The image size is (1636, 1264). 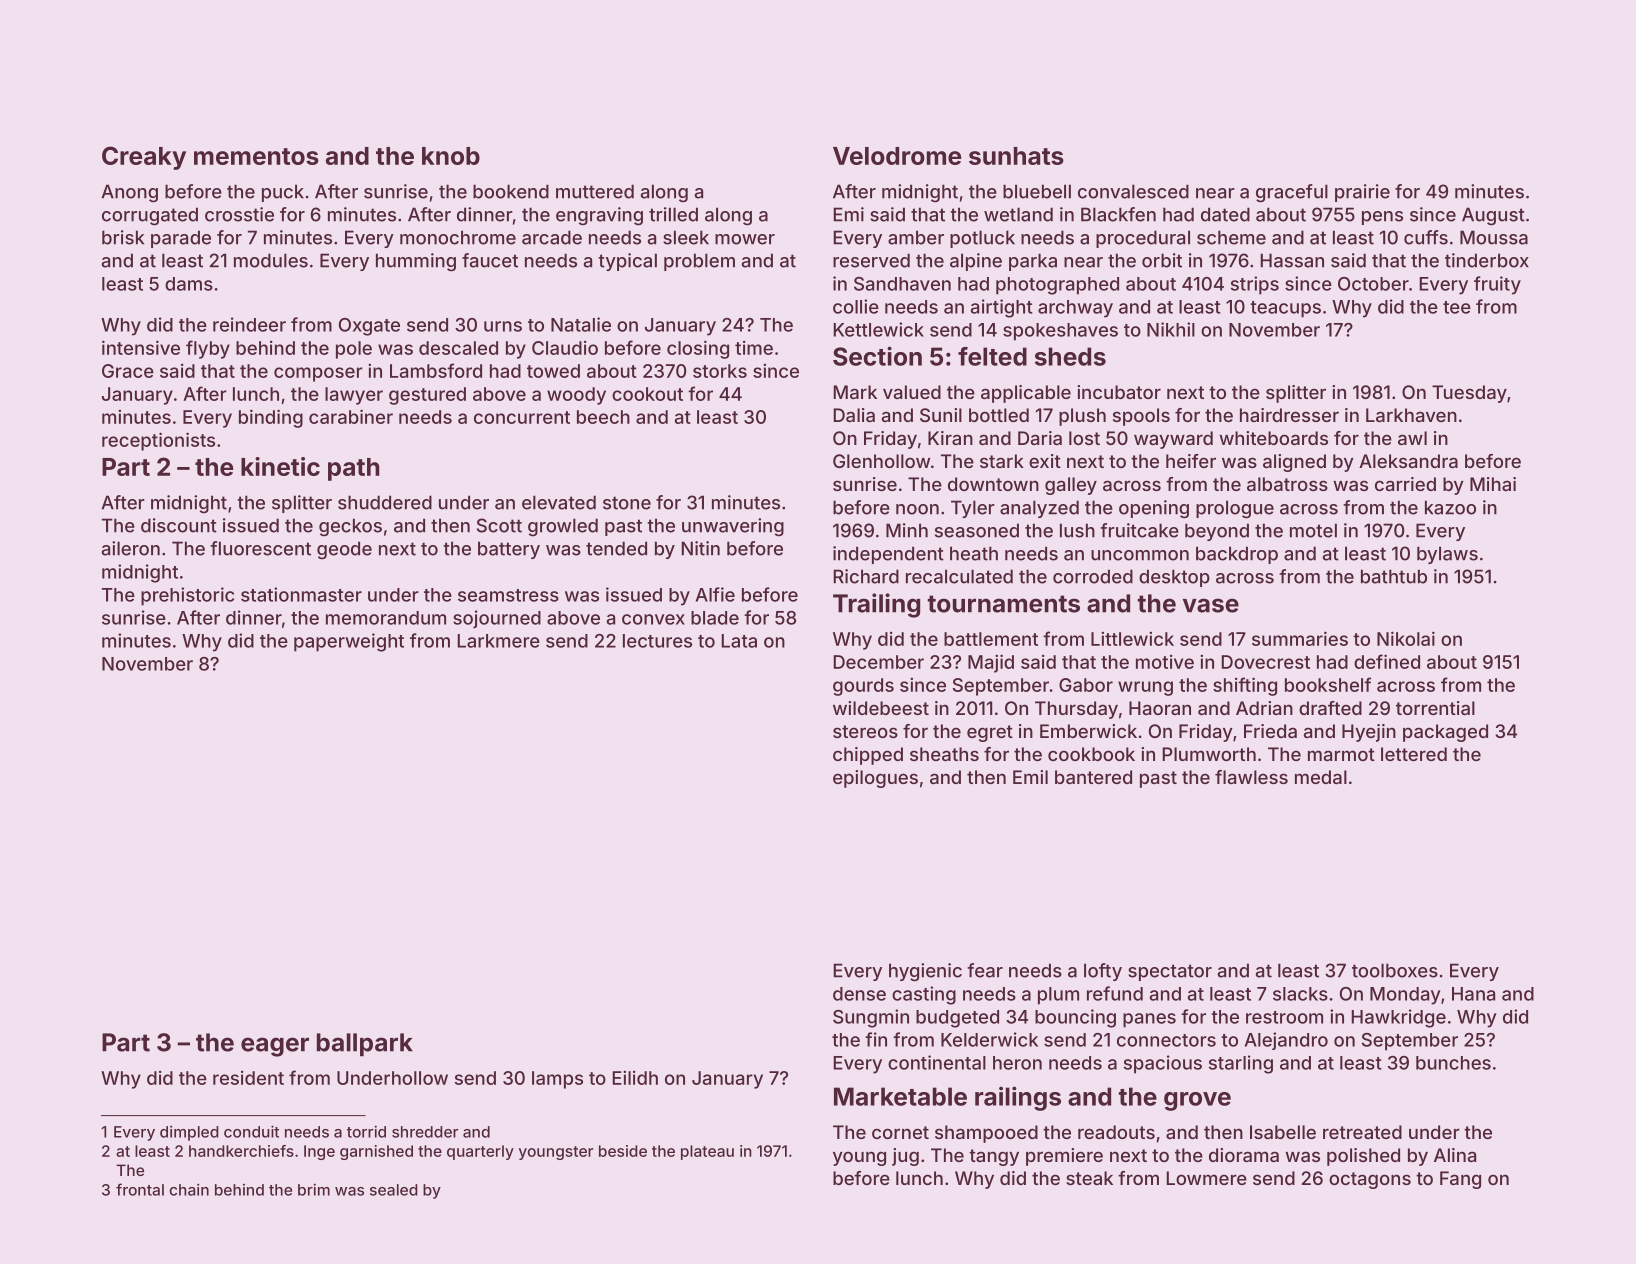 What do you see at coordinates (698, 349) in the document?
I see `closing` at bounding box center [698, 349].
